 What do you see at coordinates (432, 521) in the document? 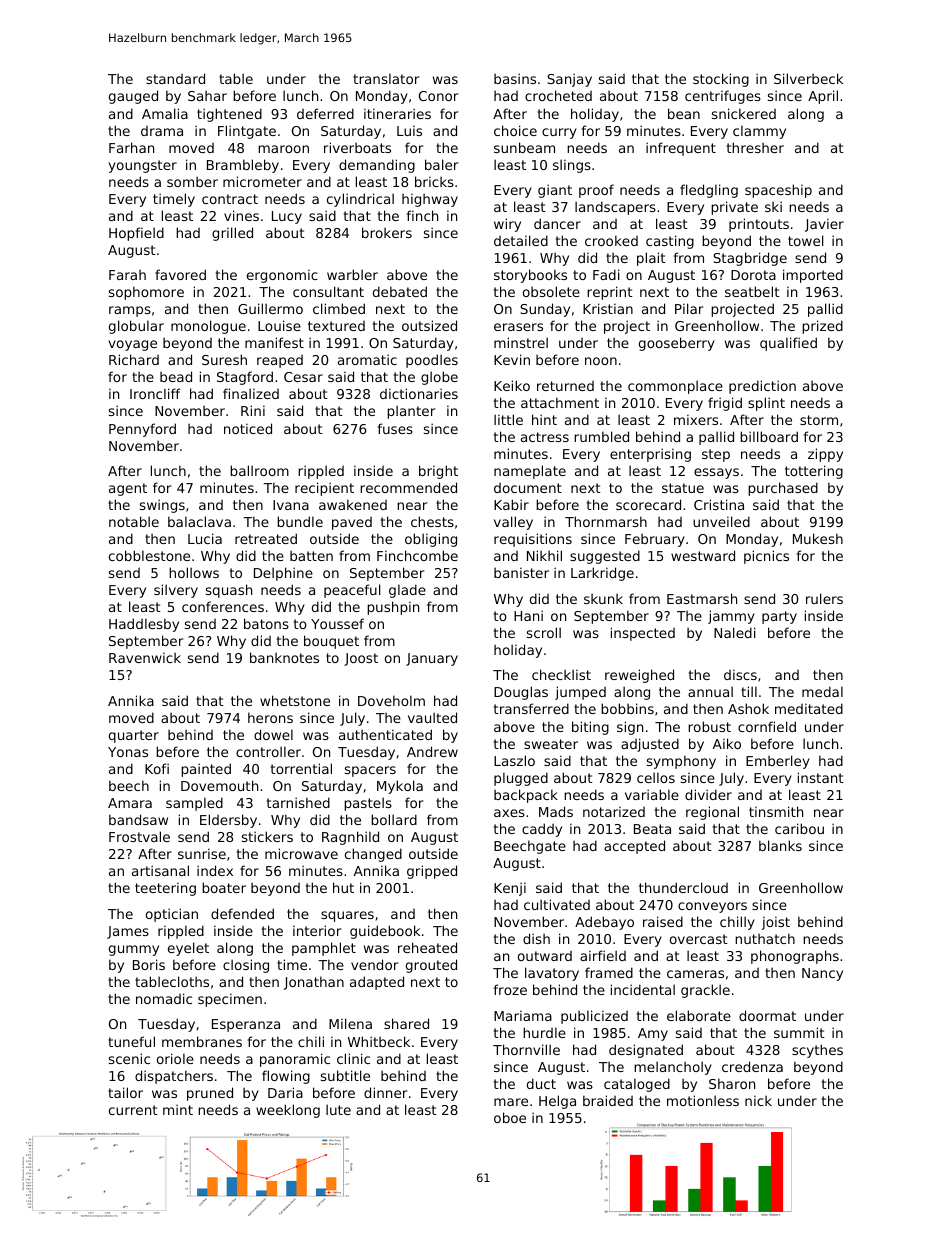
I see `chests` at bounding box center [432, 521].
